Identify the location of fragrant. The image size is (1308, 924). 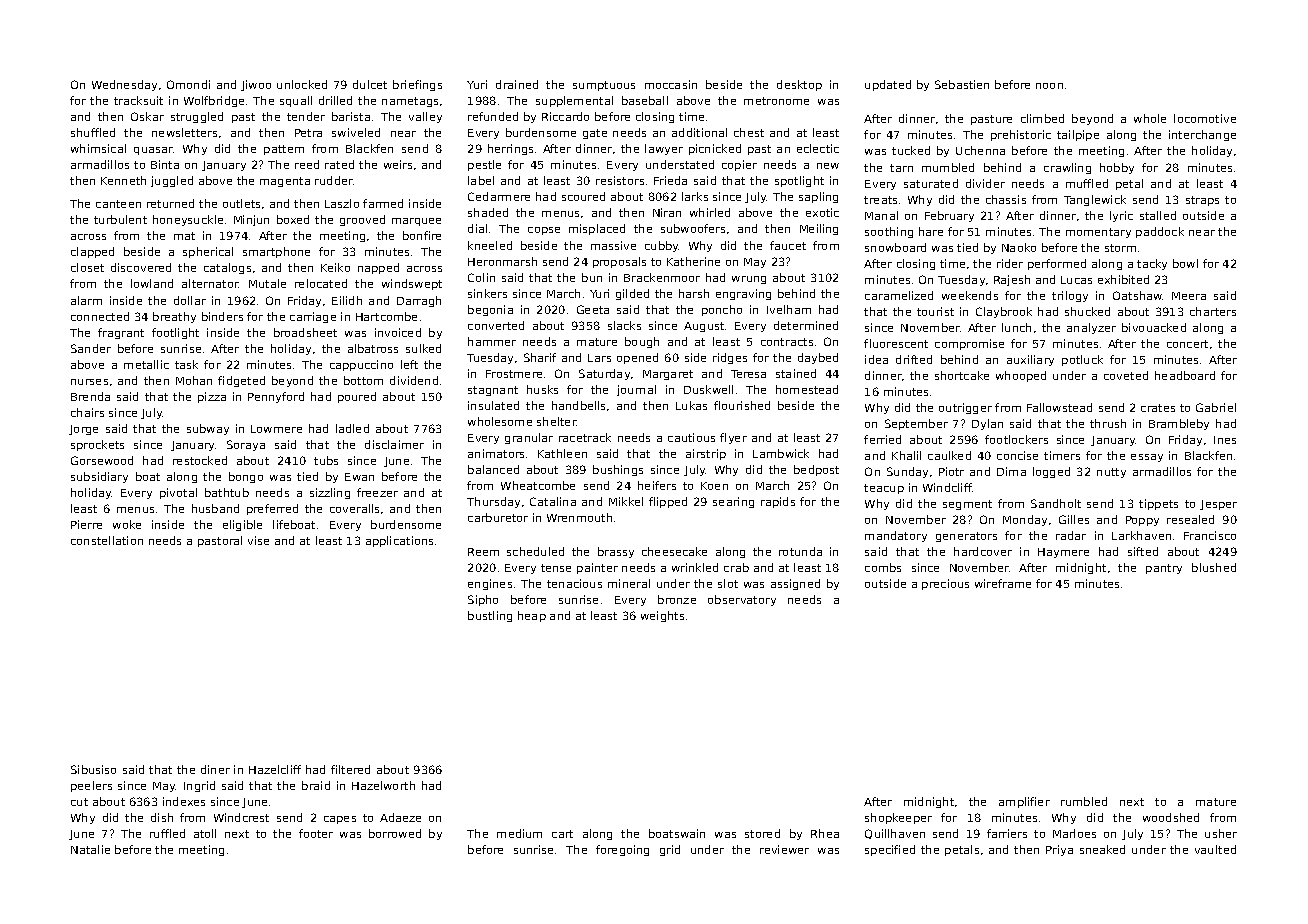
(121, 333).
